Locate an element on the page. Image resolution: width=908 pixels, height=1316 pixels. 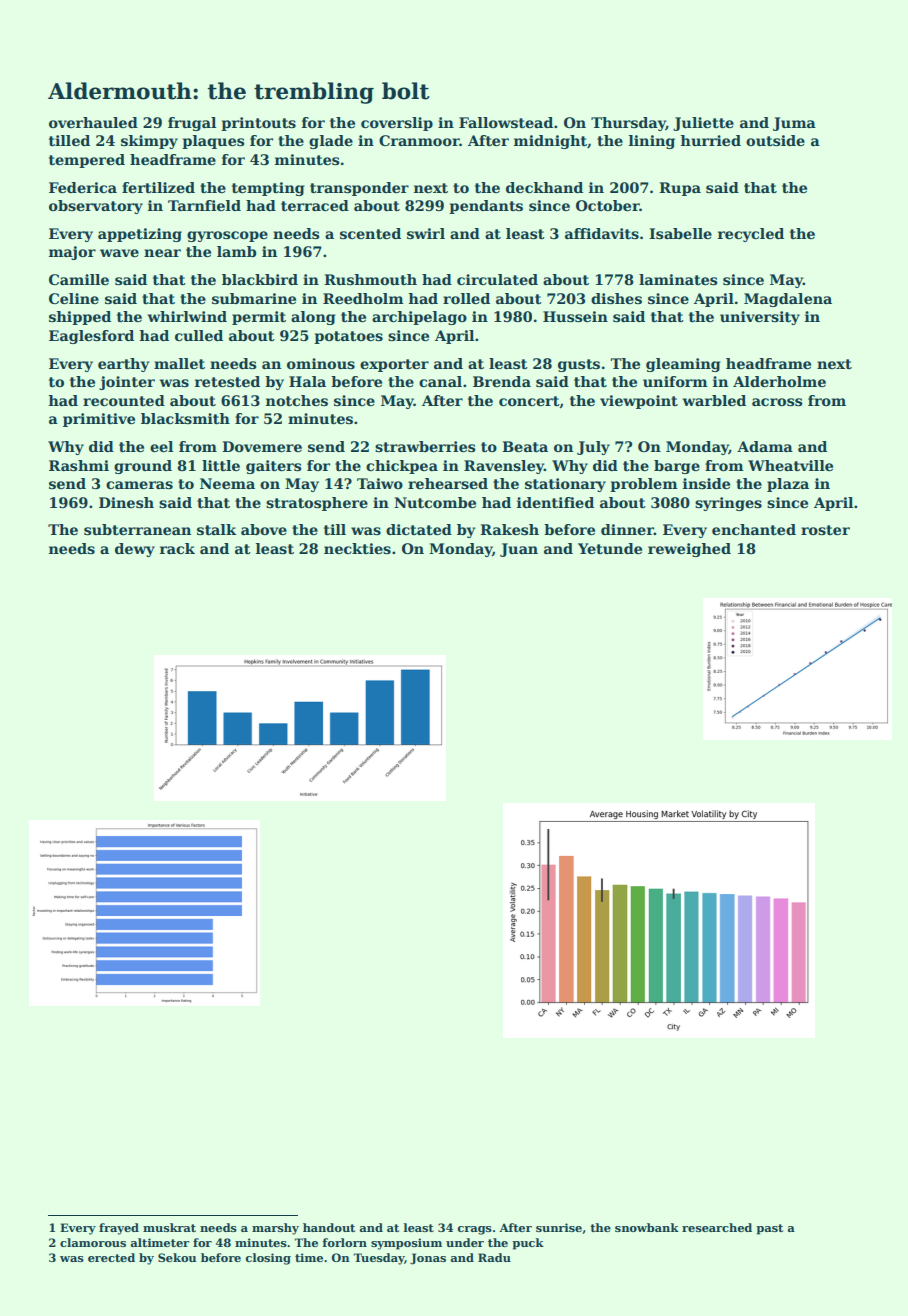
rack is located at coordinates (177, 548).
